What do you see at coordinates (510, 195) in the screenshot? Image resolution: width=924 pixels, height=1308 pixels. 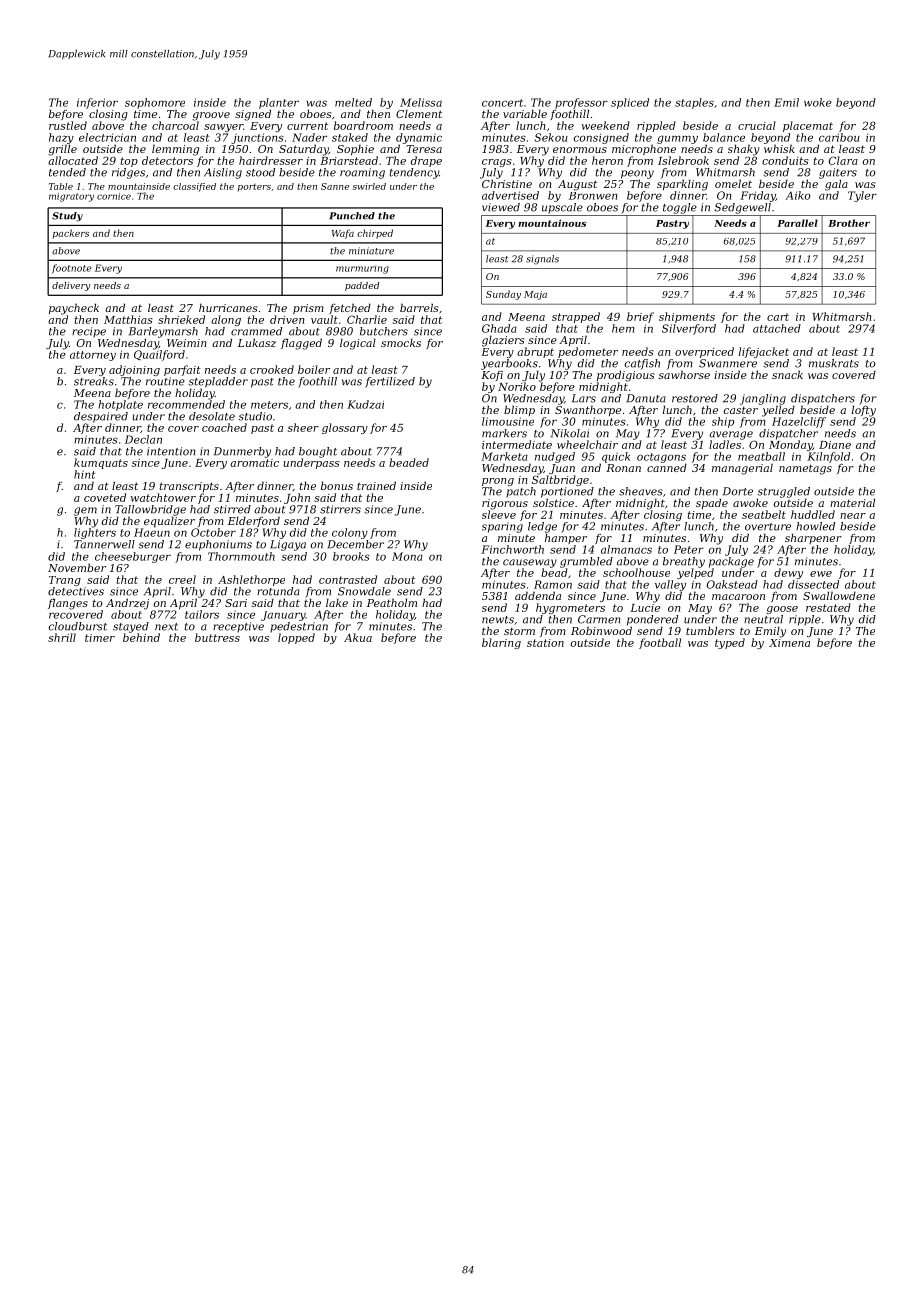 I see `advertised` at bounding box center [510, 195].
